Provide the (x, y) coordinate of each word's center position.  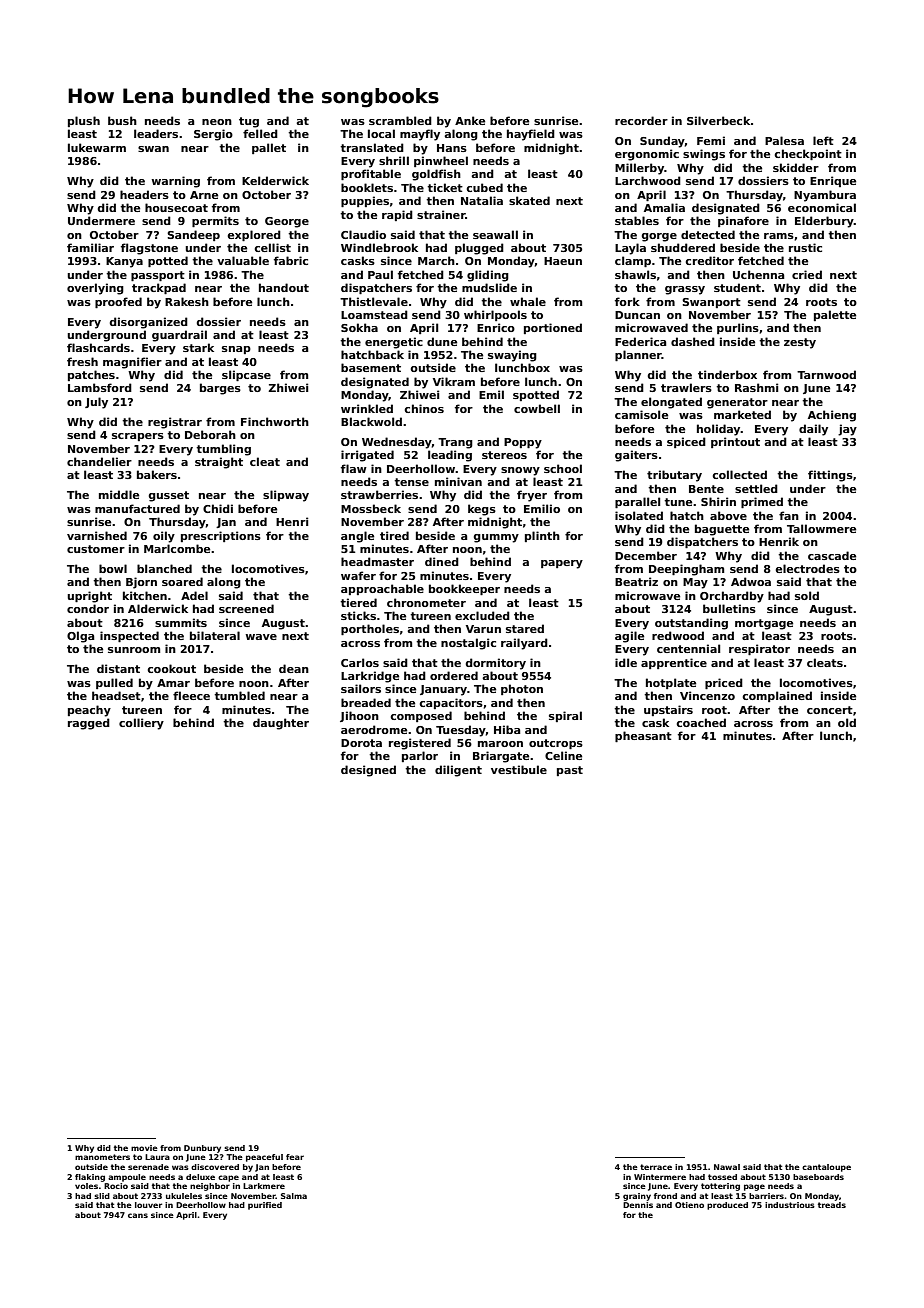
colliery (141, 724)
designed (368, 771)
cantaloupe (826, 1168)
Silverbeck (719, 120)
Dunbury (202, 1149)
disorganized (149, 323)
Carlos (360, 662)
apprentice (674, 663)
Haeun (563, 261)
